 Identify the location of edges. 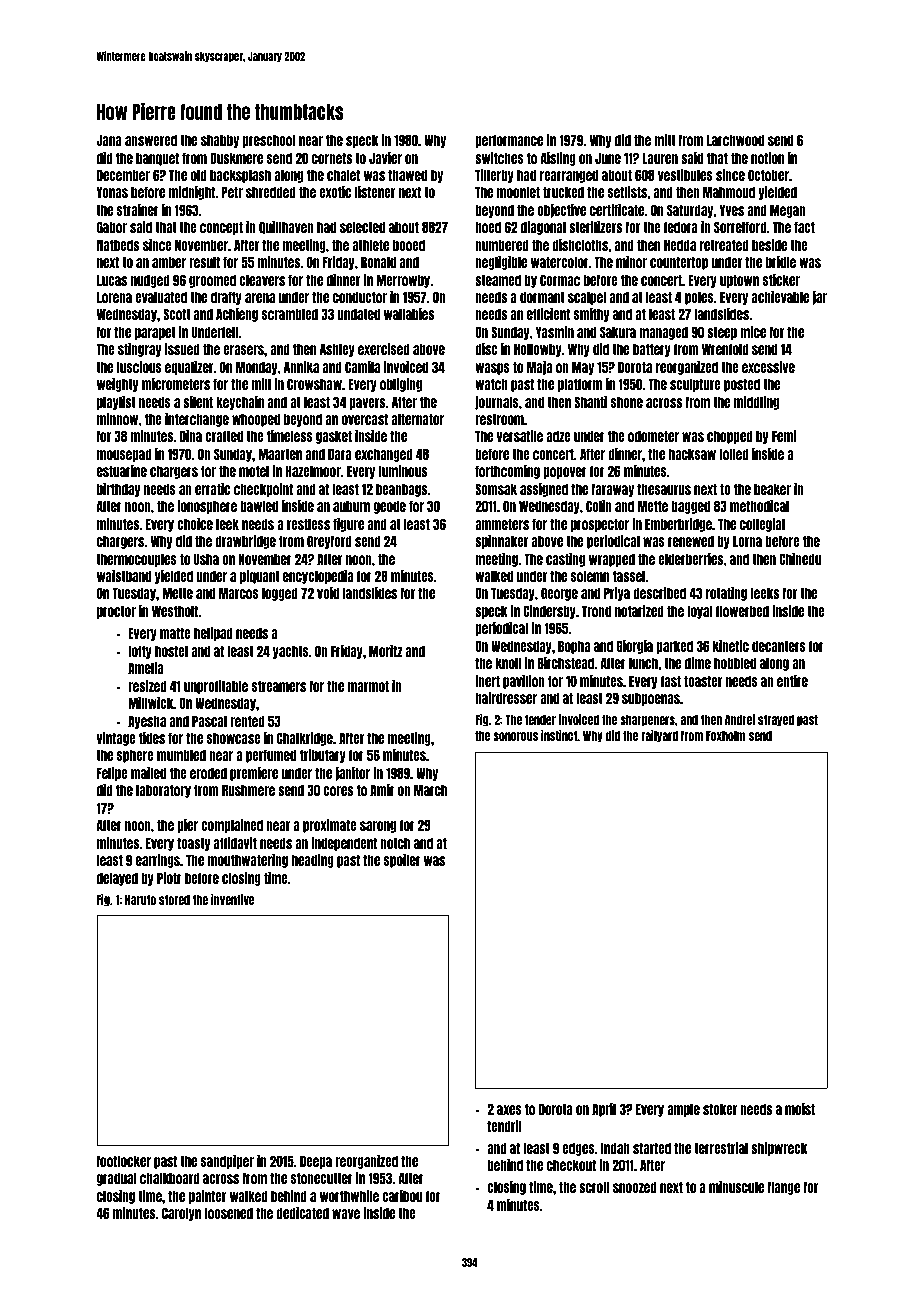
(578, 1149).
